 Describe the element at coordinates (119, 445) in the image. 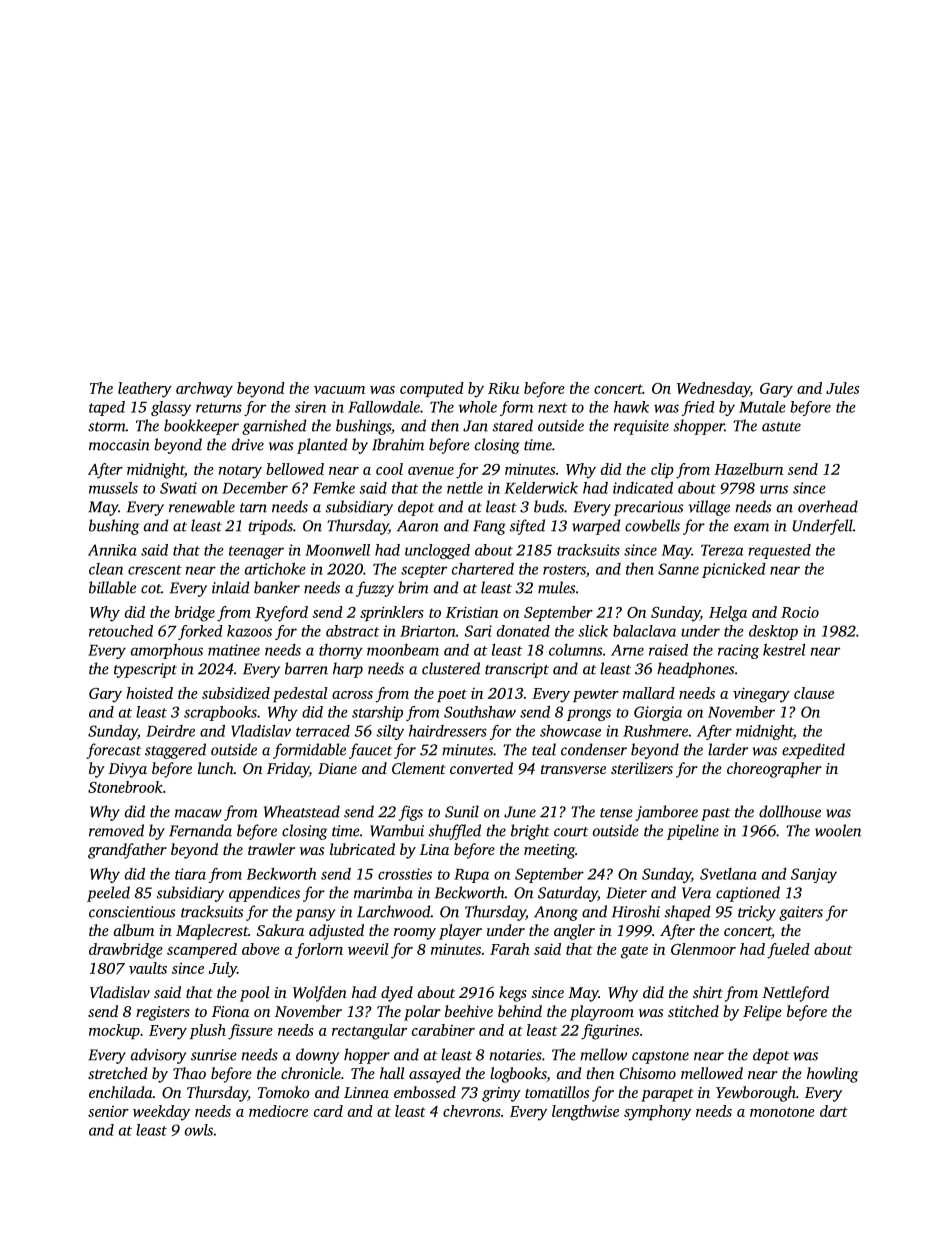

I see `moccasin` at that location.
